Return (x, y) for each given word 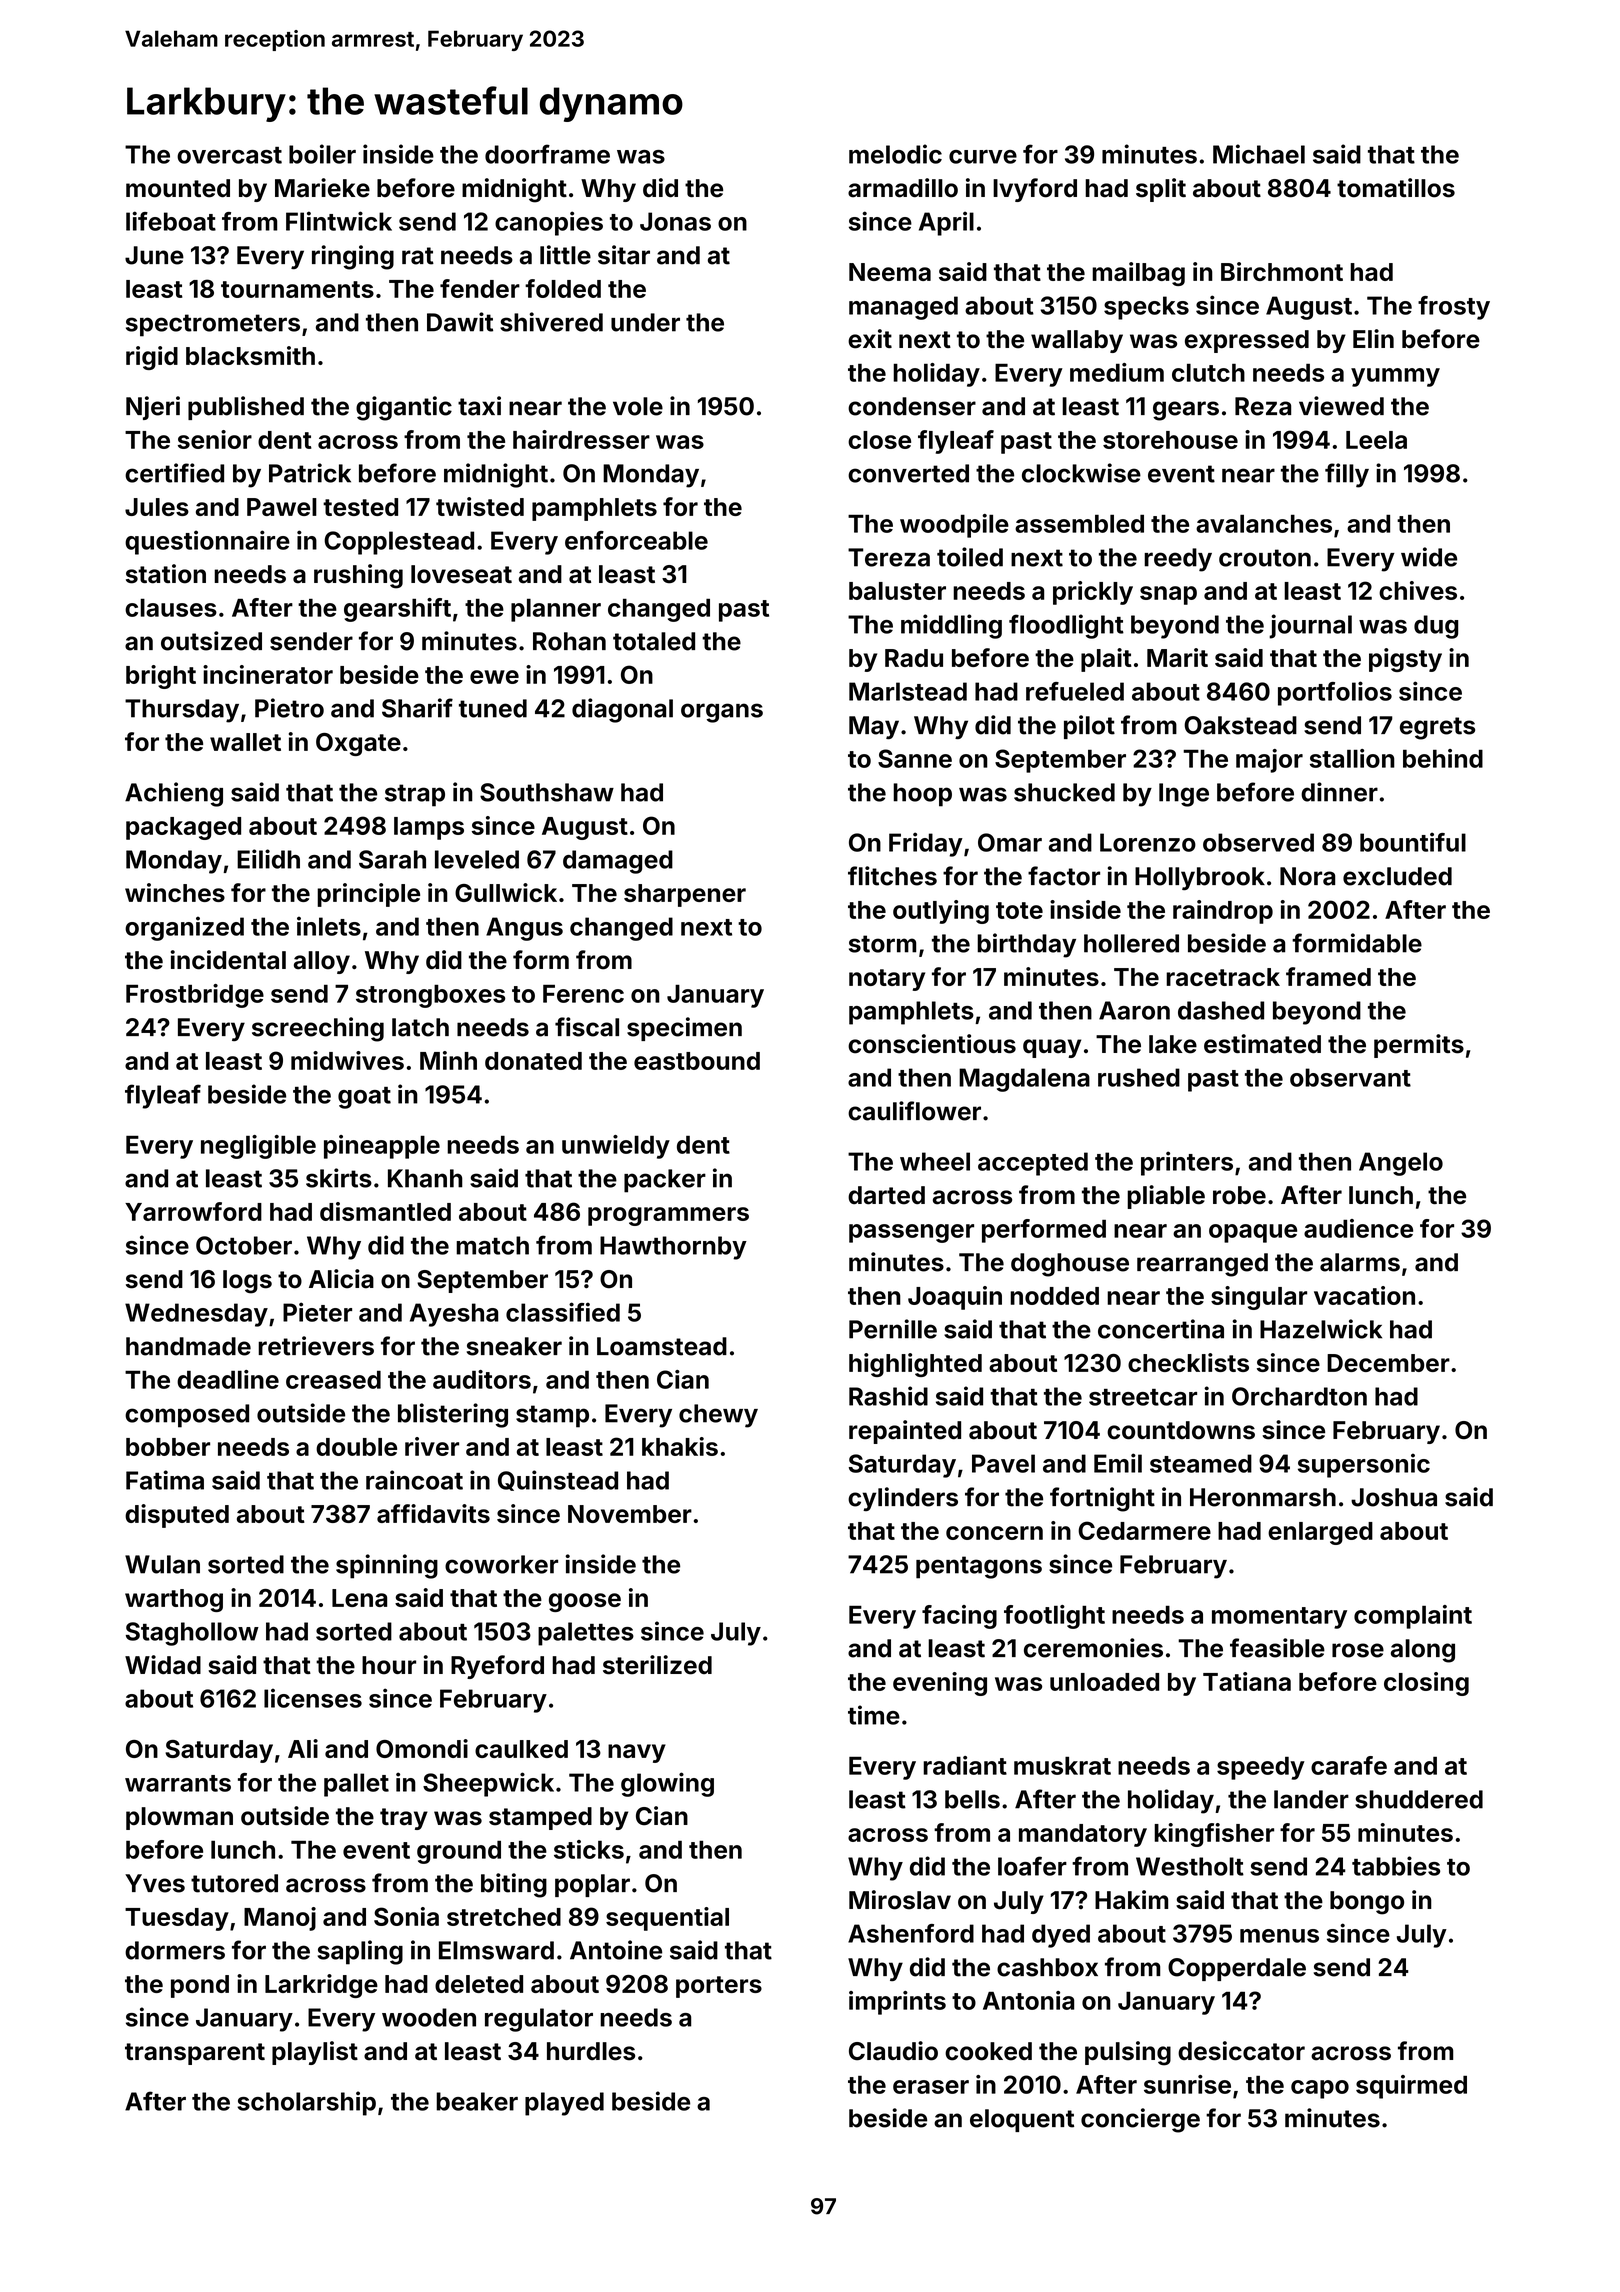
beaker (477, 2101)
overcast (229, 155)
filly (1347, 475)
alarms (1360, 1262)
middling (951, 626)
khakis (680, 1446)
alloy (322, 962)
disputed (177, 1516)
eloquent (1022, 2120)
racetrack (1223, 977)
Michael (1259, 154)
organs (722, 713)
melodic (895, 154)
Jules (157, 507)
